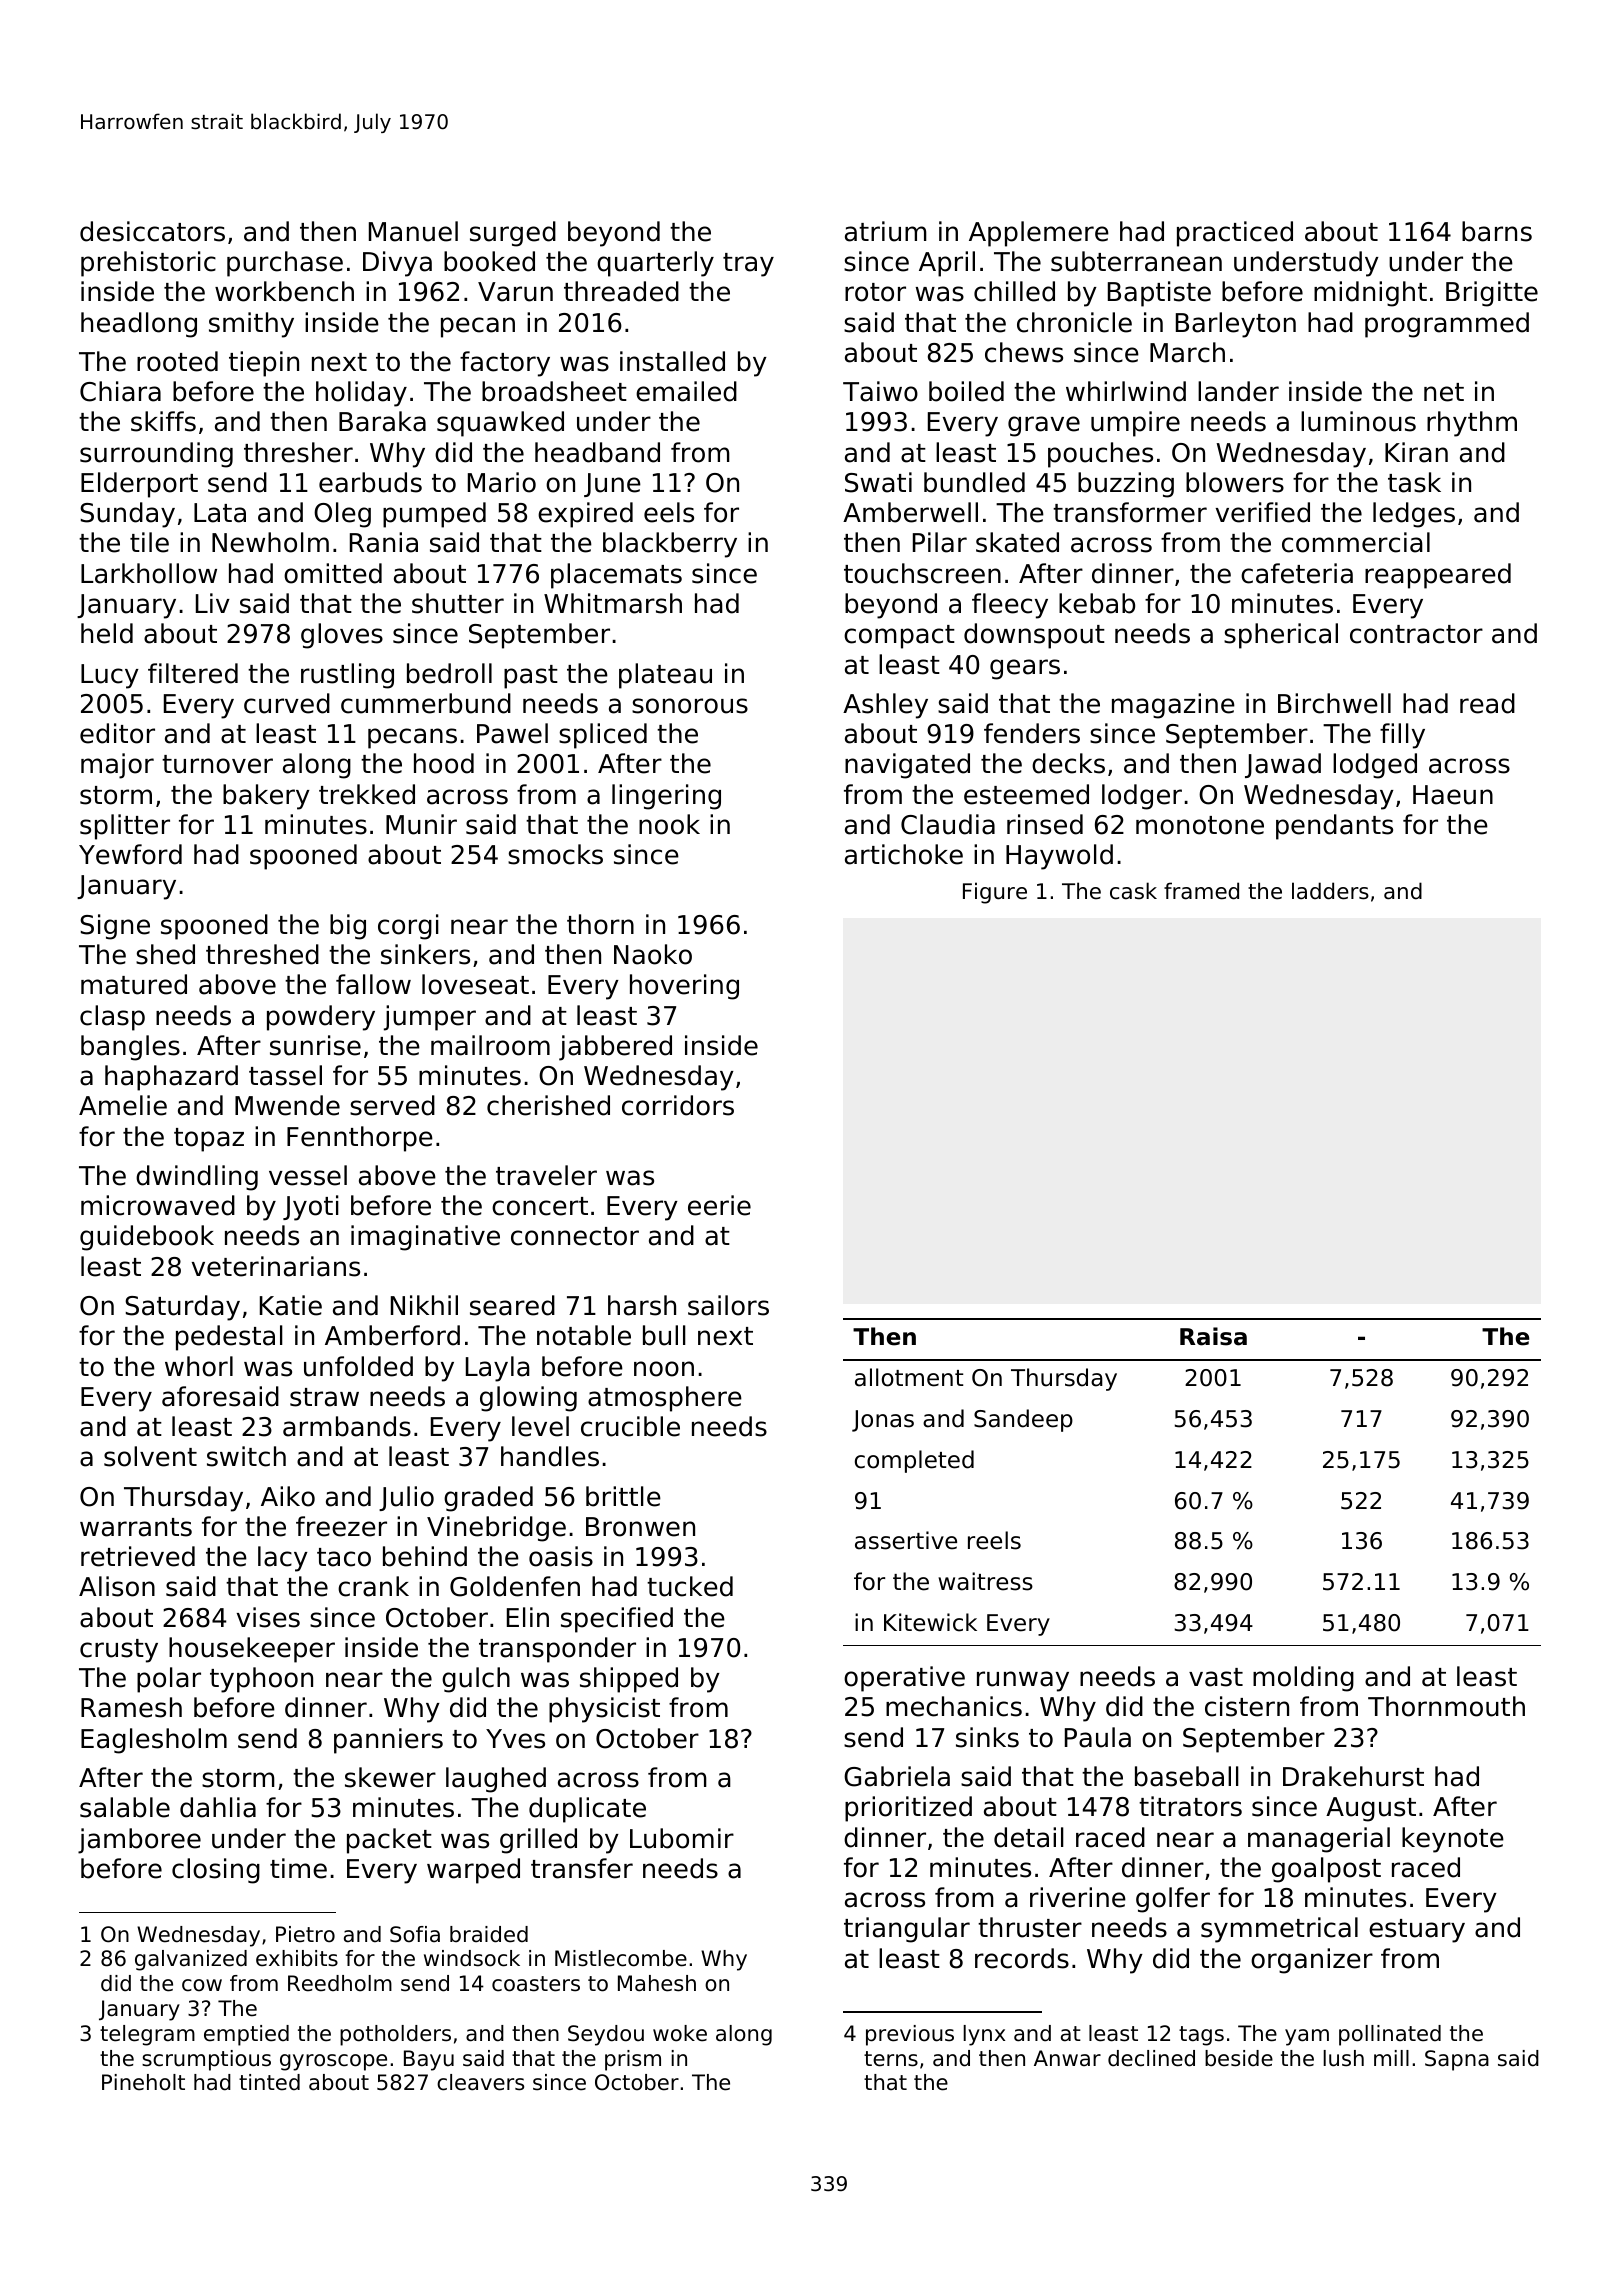 Image resolution: width=1620 pixels, height=2292 pixels. Describe the element at coordinates (1375, 766) in the screenshot. I see `lodged` at that location.
